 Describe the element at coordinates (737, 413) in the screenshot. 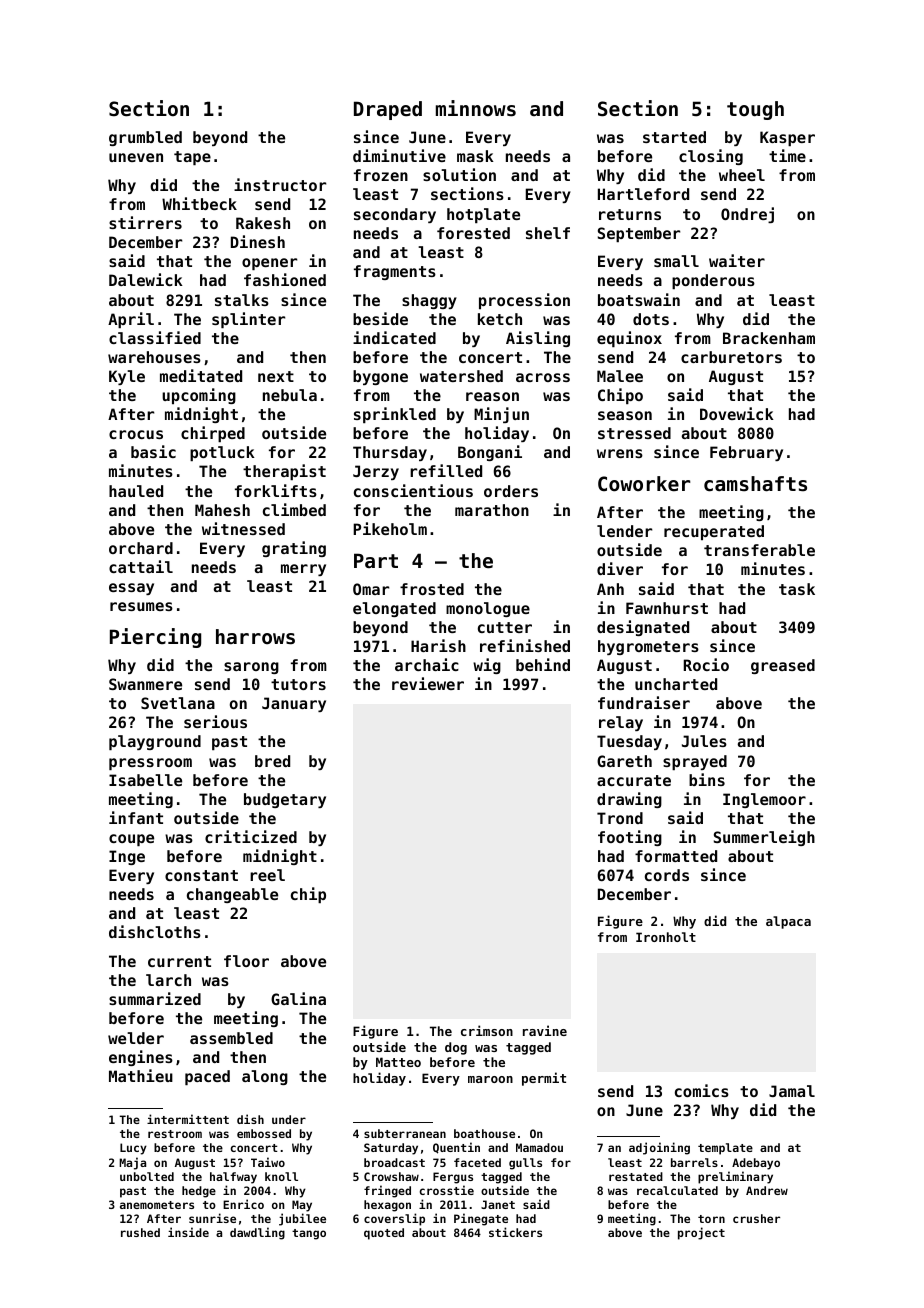

I see `Dovewick` at that location.
